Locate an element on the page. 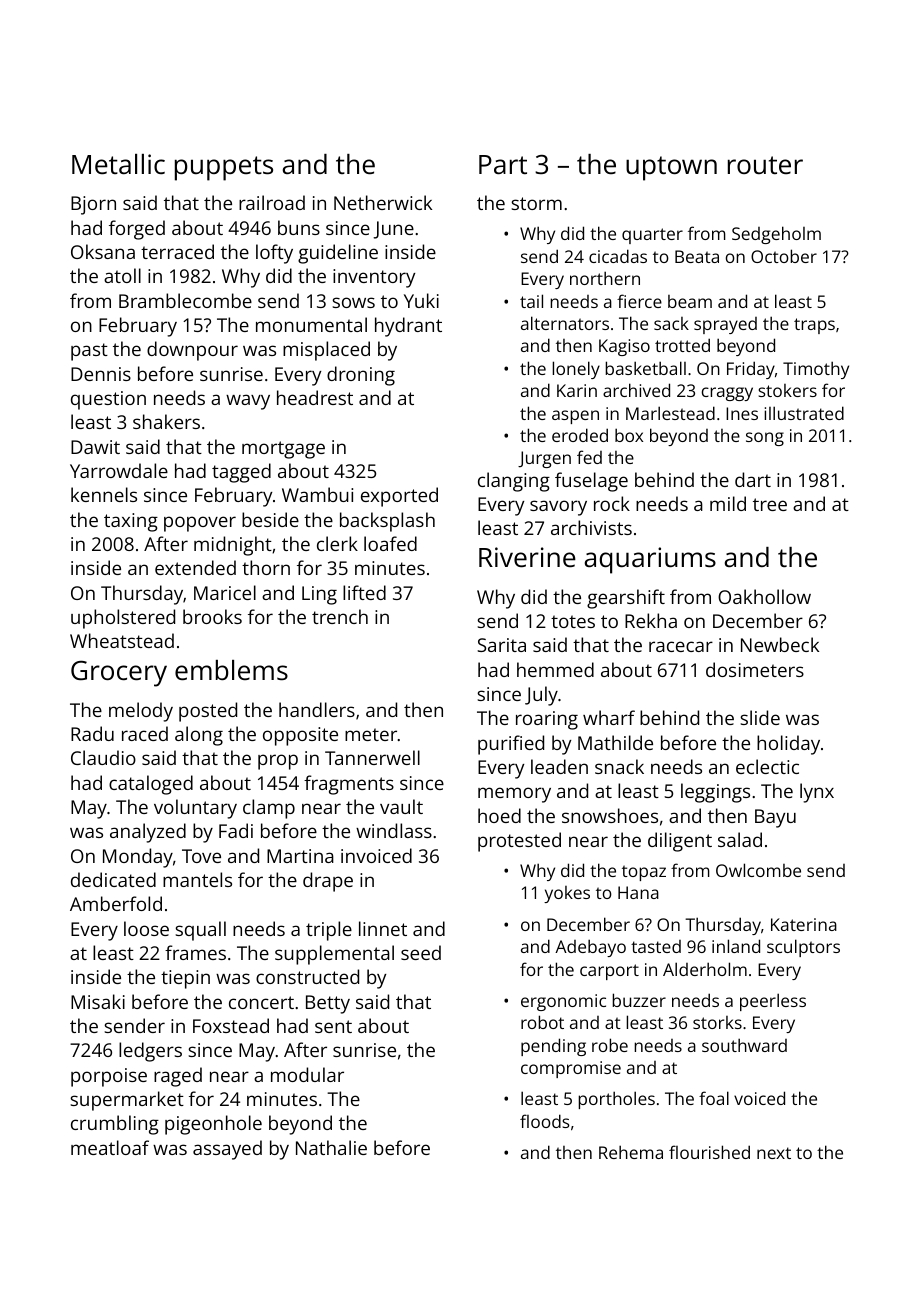 This image has width=924, height=1314. purified is located at coordinates (511, 745).
